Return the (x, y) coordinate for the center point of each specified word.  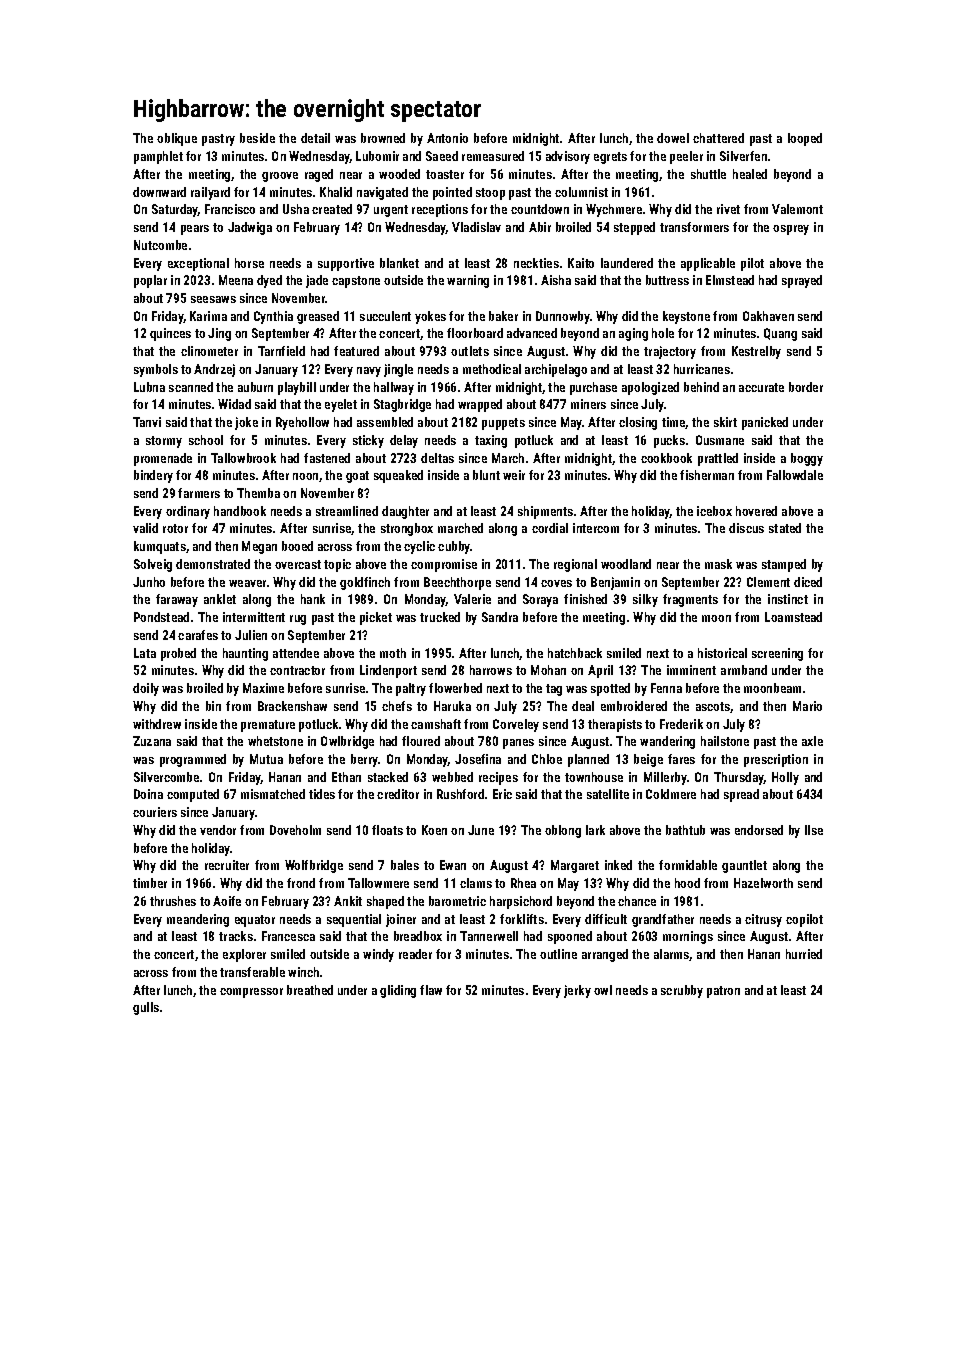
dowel (673, 138)
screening (777, 654)
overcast (298, 564)
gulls (146, 1008)
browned (383, 138)
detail (315, 138)
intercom (596, 528)
